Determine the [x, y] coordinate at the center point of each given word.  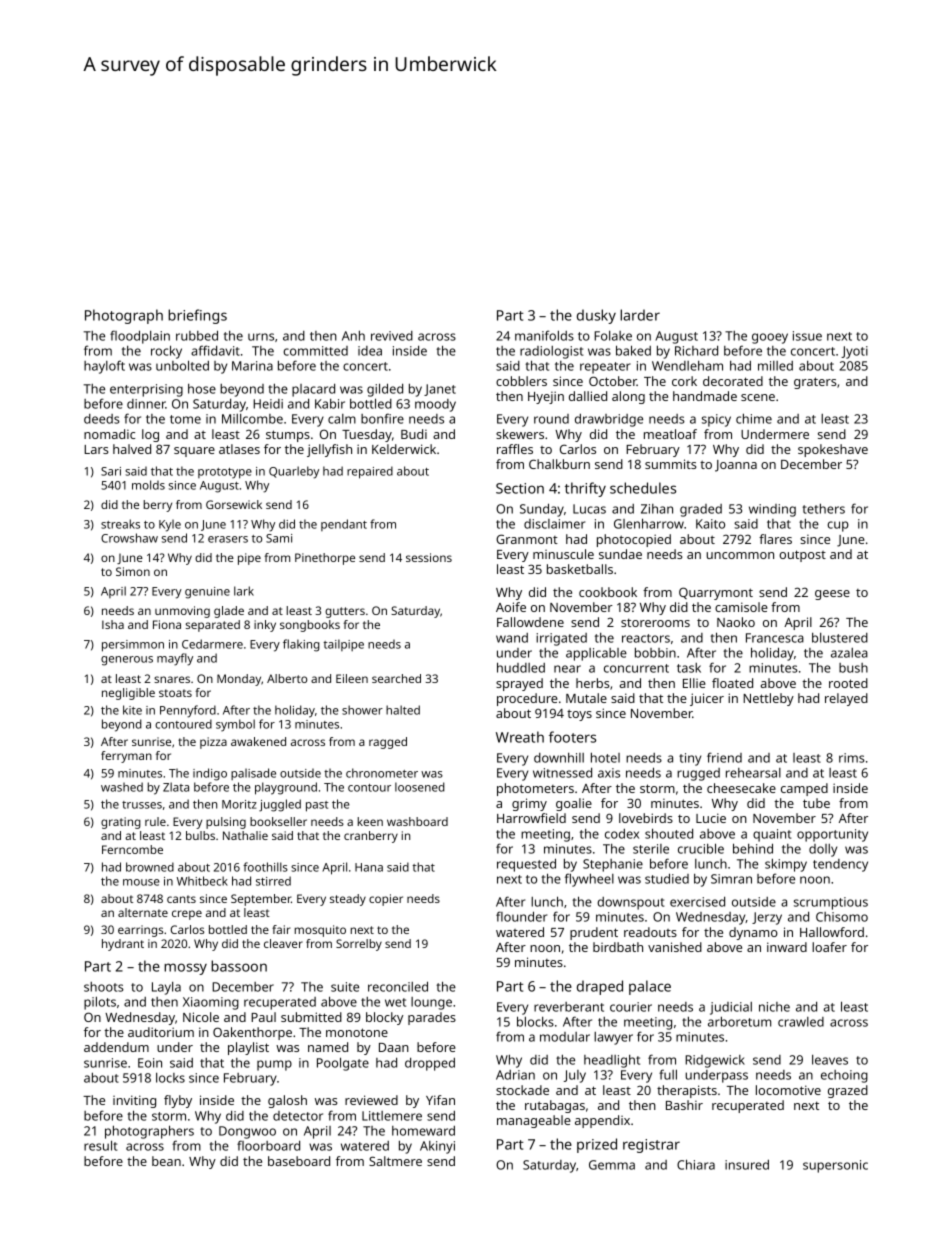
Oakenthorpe [252, 1033]
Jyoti [854, 352]
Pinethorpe [325, 559]
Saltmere [395, 1161]
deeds [102, 419]
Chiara [696, 1164]
